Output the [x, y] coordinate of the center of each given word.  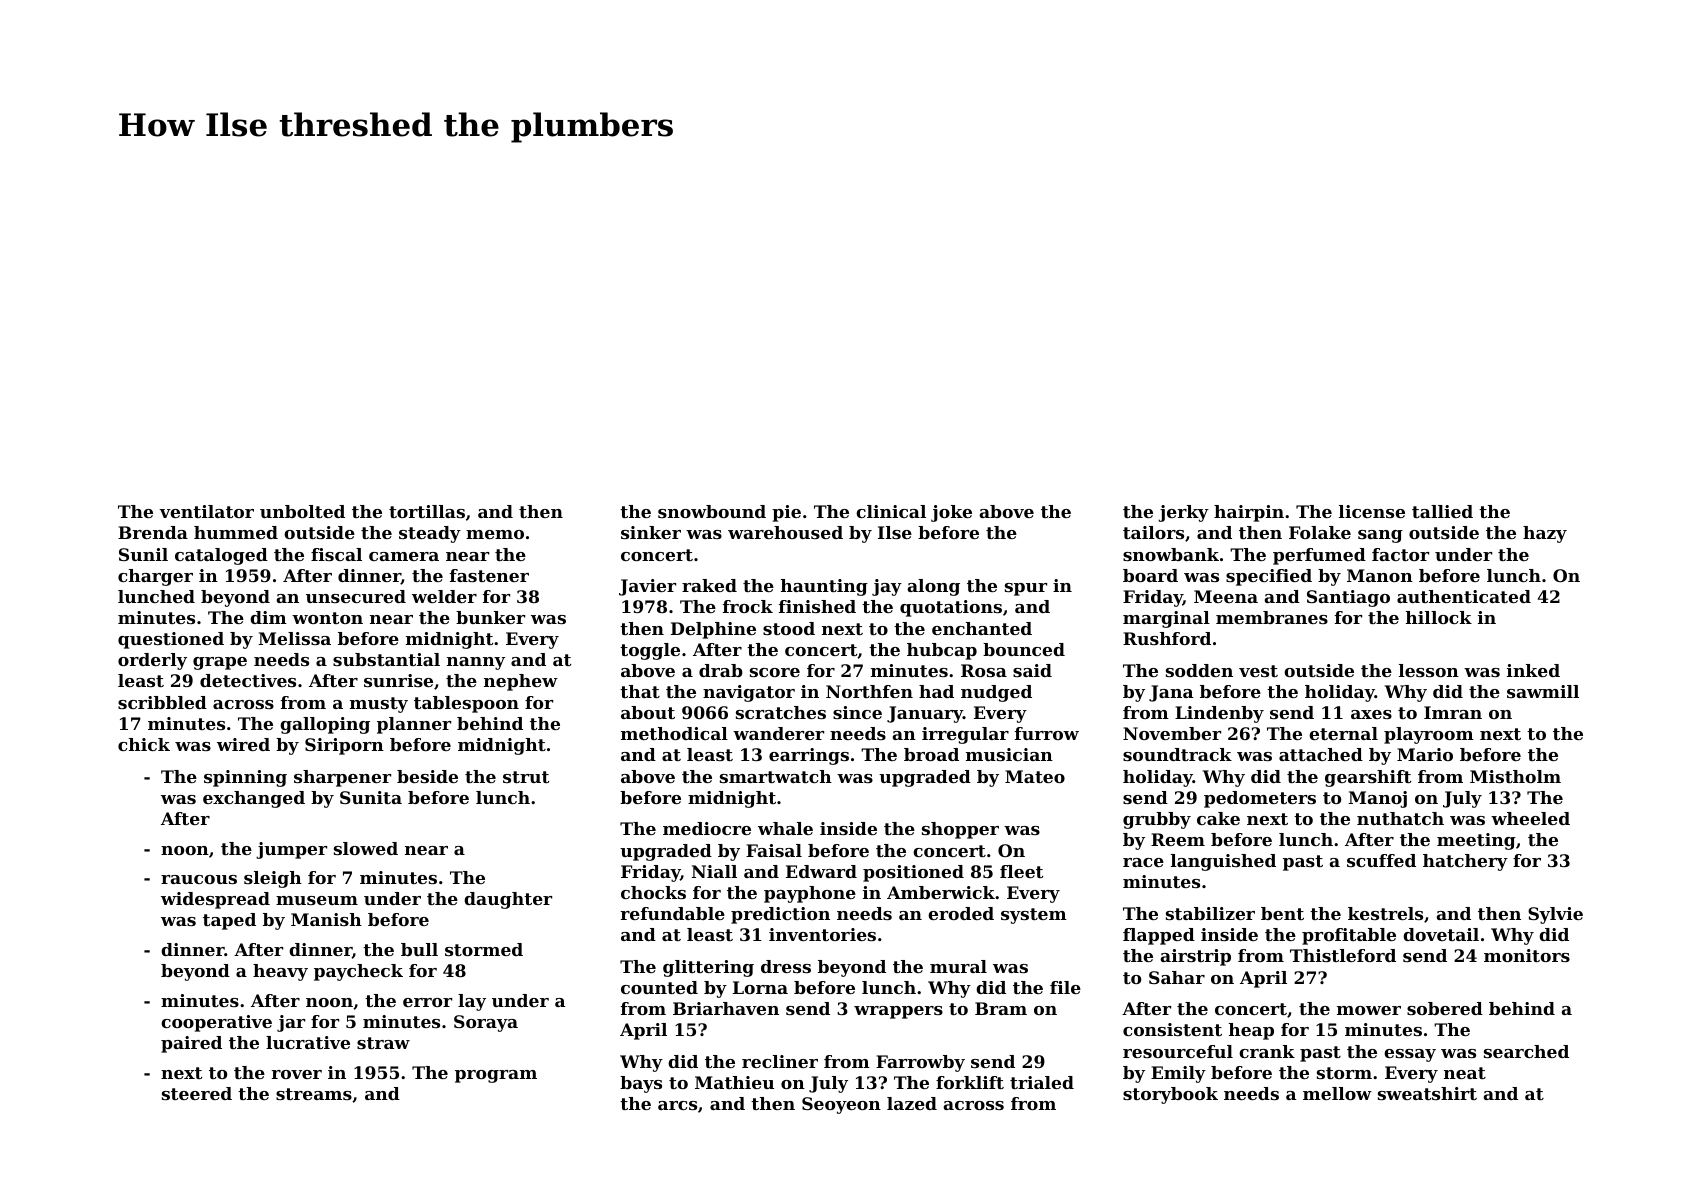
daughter [508, 900]
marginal [1166, 619]
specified [1269, 577]
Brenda [153, 532]
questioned [171, 640]
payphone [810, 894]
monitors [1527, 955]
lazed [912, 1103]
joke [951, 513]
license [1372, 511]
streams [314, 1094]
